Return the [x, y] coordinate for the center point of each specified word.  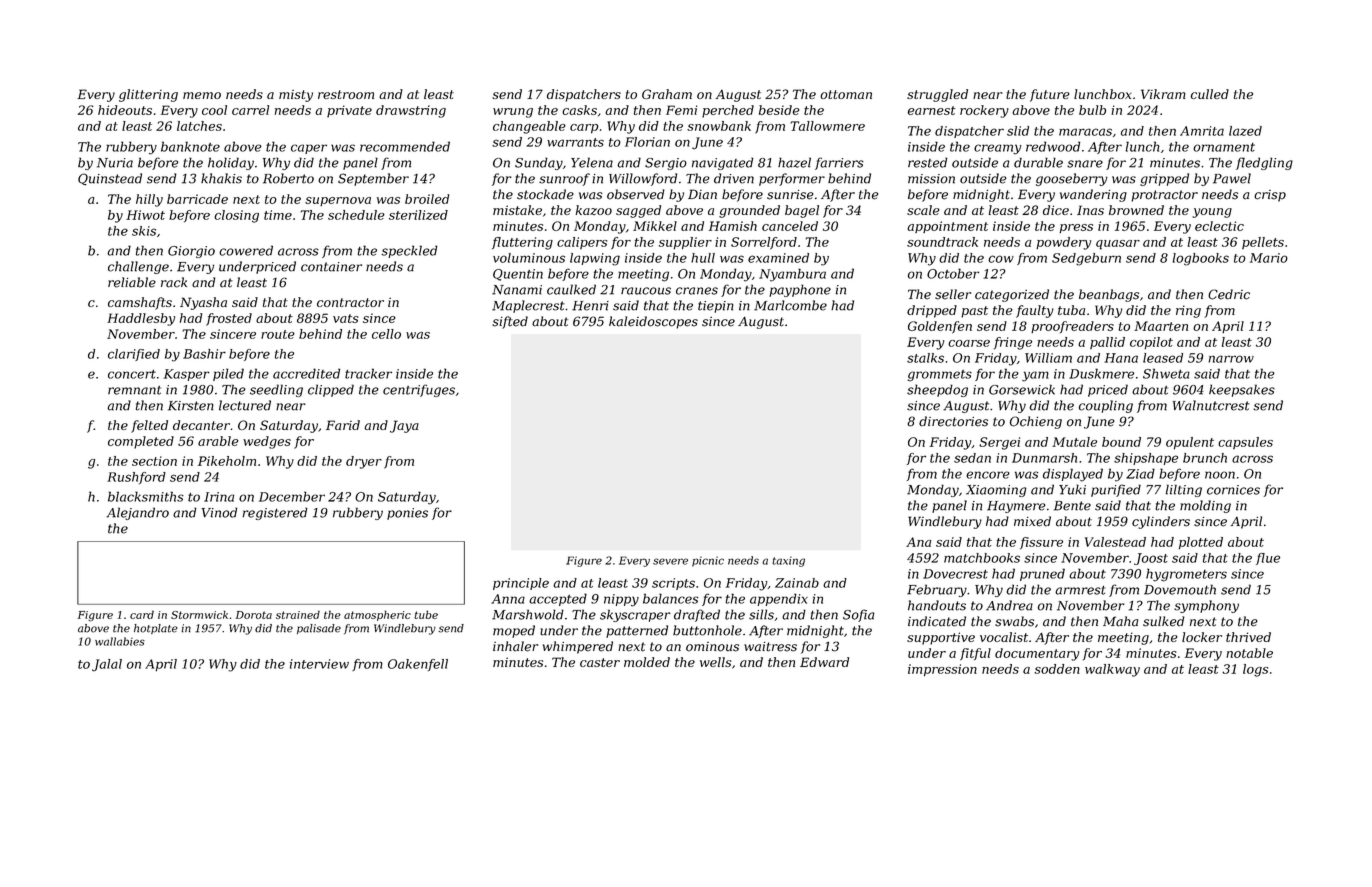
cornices [1233, 490]
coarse [969, 343]
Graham [667, 94]
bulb [1092, 110]
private [349, 111]
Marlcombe [790, 305]
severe [670, 561]
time [278, 215]
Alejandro [137, 513]
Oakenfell [418, 665]
